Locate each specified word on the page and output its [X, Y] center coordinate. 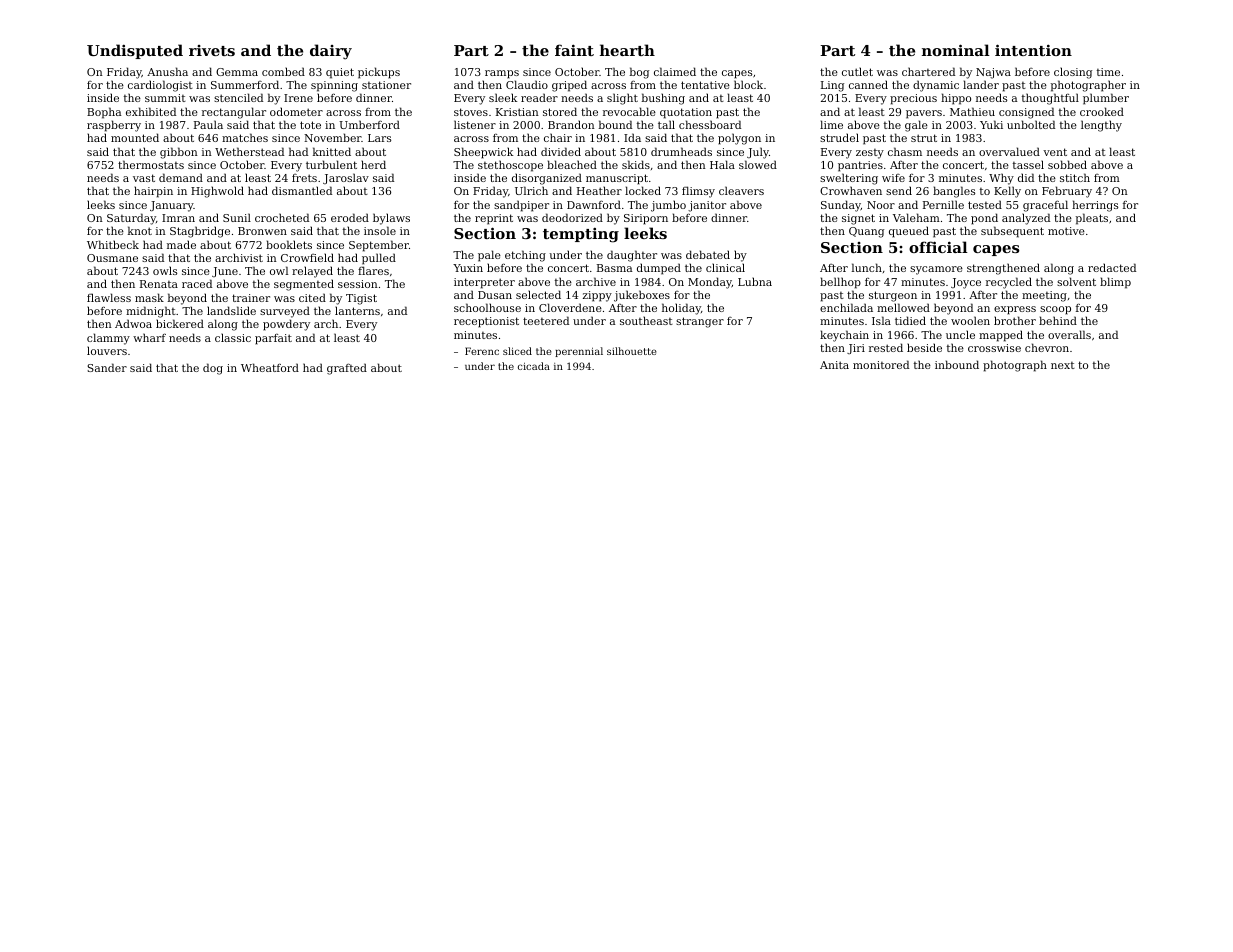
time [1108, 72]
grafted [347, 369]
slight [622, 99]
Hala [722, 164]
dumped [659, 269]
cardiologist [160, 86]
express [1015, 310]
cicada [534, 366]
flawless [109, 297]
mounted [135, 137]
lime [831, 124]
